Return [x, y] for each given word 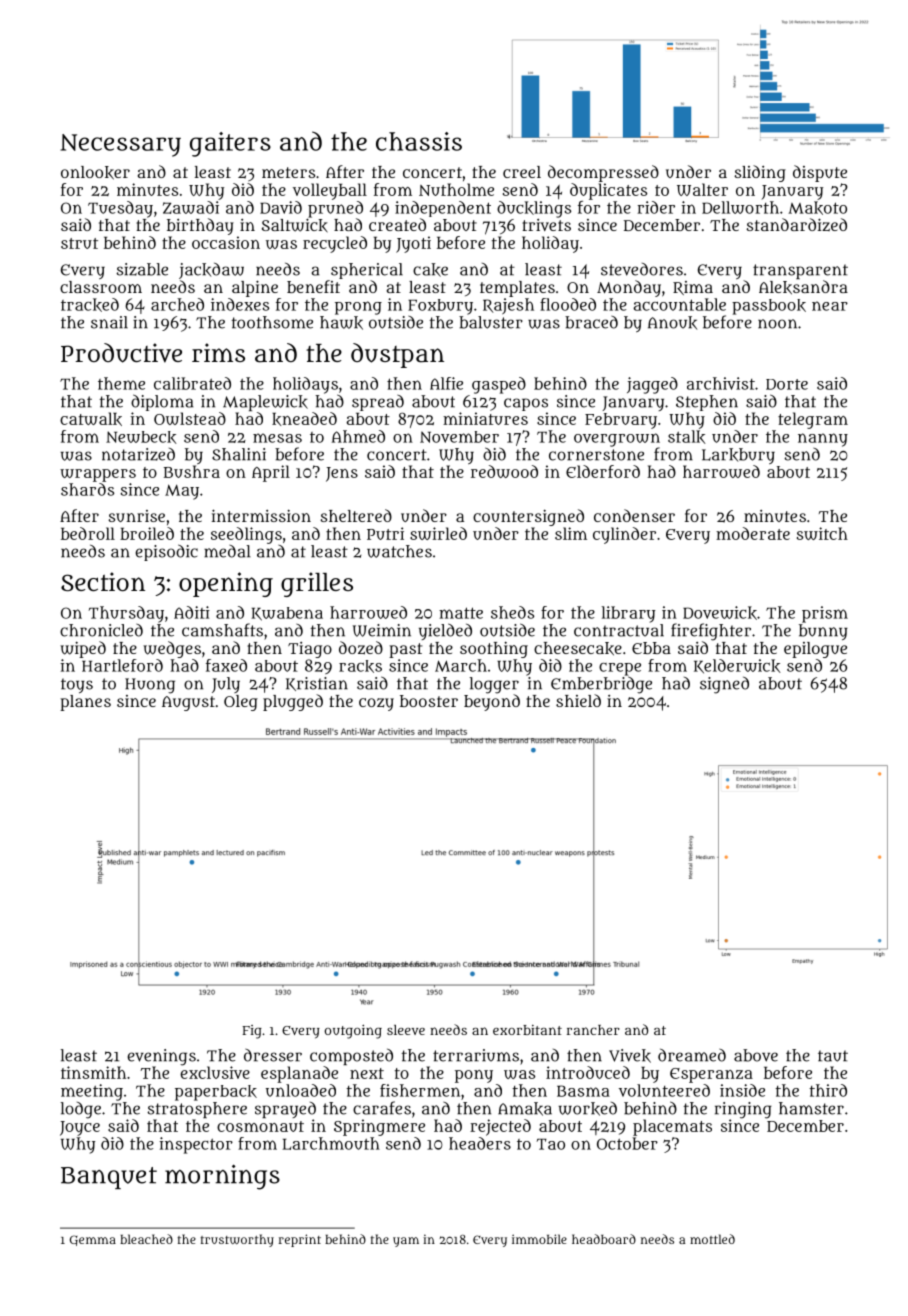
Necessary [120, 145]
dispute [820, 173]
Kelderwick [737, 666]
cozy [376, 704]
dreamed [692, 1055]
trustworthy [237, 1240]
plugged [293, 702]
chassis [419, 141]
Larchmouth [331, 1143]
